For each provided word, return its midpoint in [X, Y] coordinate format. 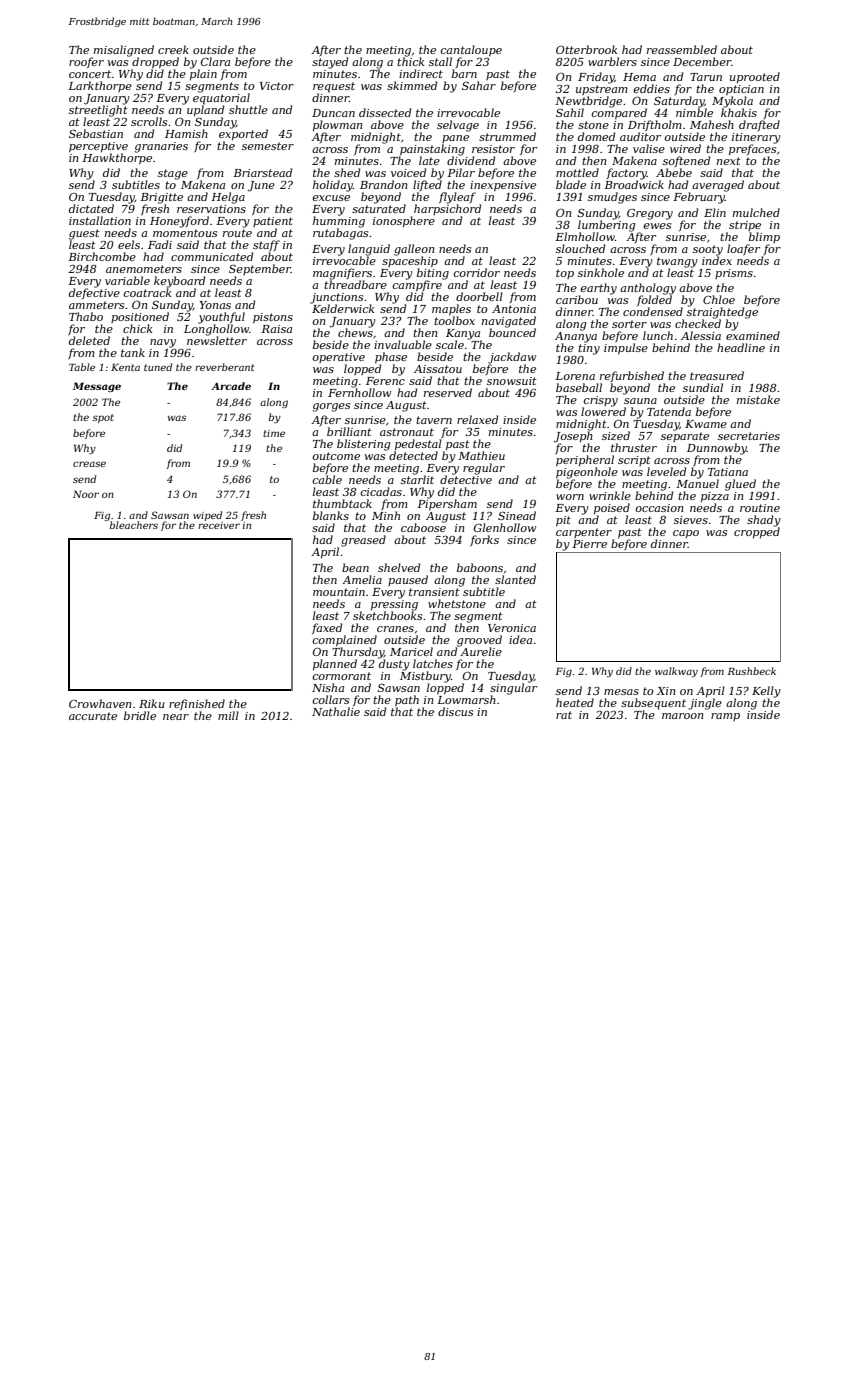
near [176, 717]
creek [173, 49]
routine [760, 508]
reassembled [682, 49]
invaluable [403, 344]
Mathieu [481, 455]
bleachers [134, 525]
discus [455, 711]
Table [82, 367]
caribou [577, 299]
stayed [330, 63]
